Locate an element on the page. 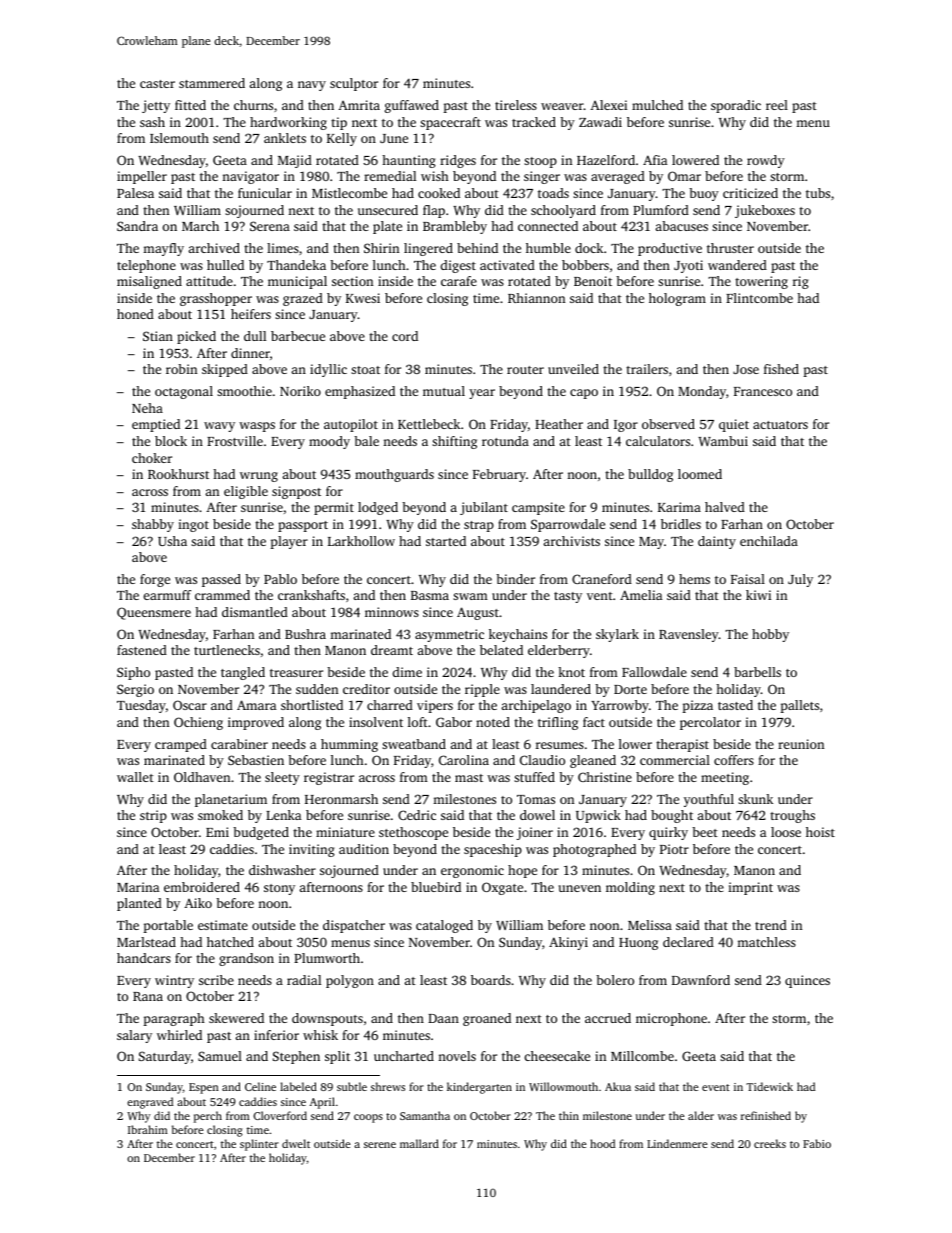 Image resolution: width=952 pixels, height=1233 pixels. Huong is located at coordinates (638, 944).
